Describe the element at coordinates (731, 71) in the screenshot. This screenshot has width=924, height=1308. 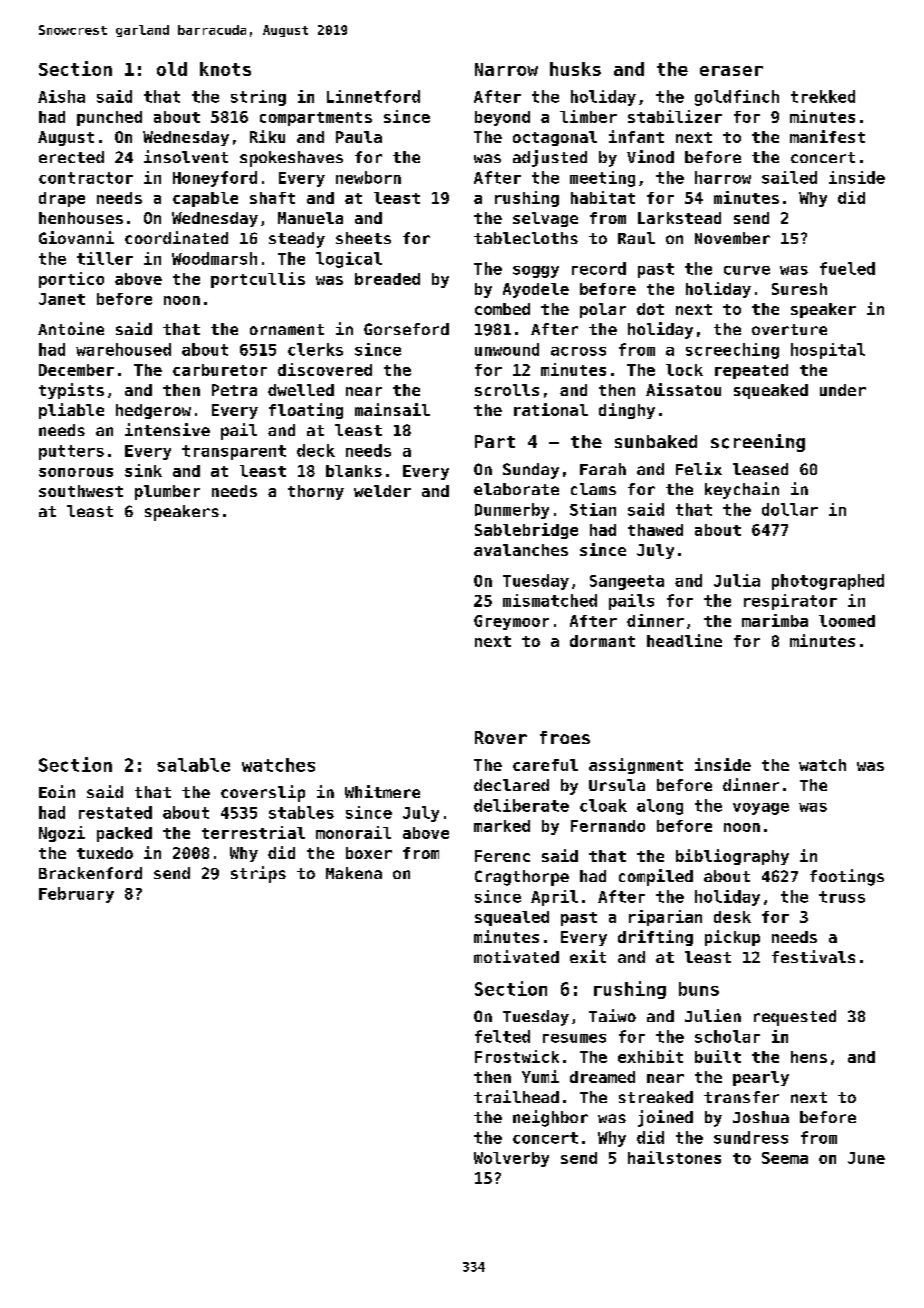
I see `eraser` at that location.
